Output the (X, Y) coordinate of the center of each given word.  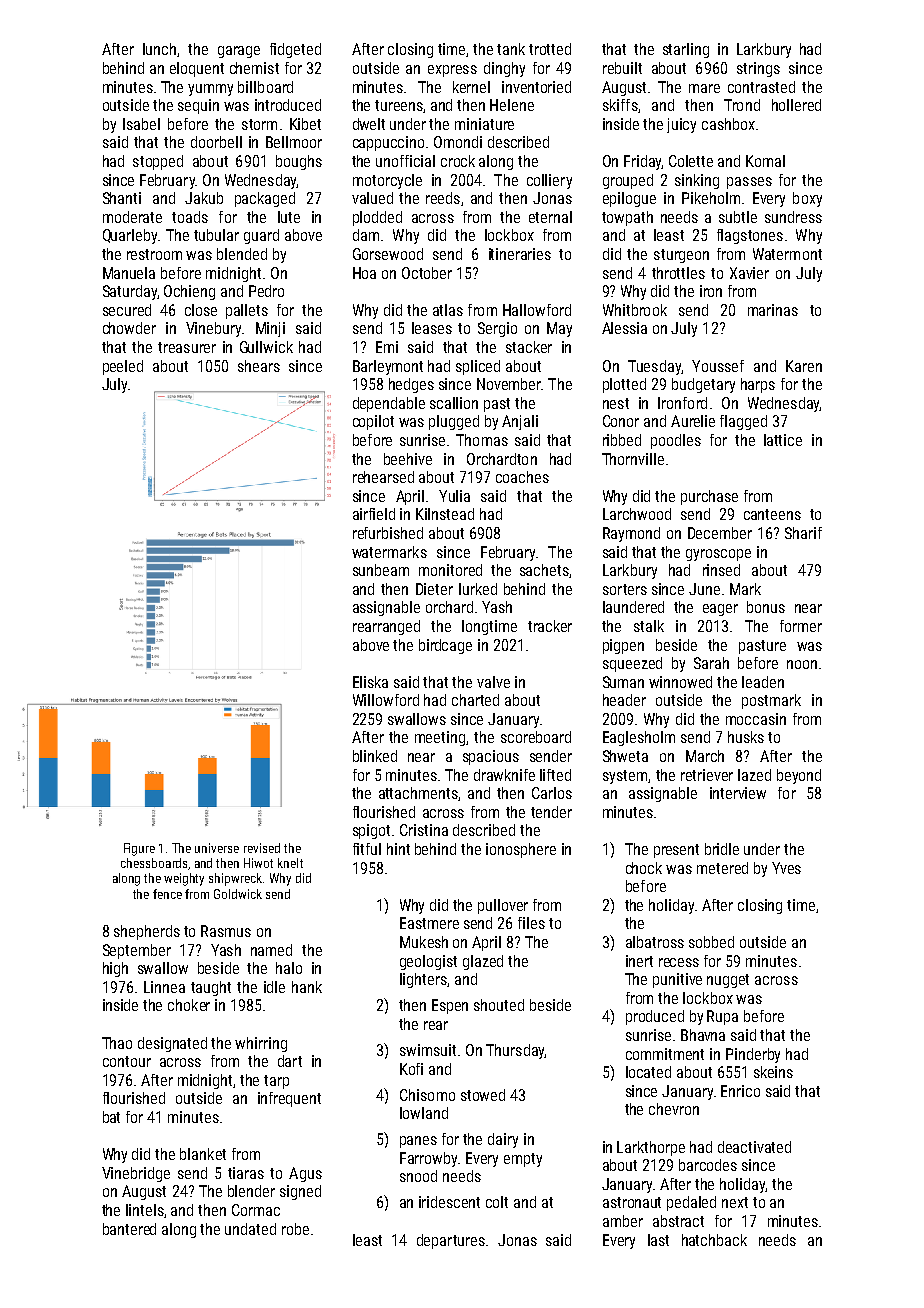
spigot (371, 831)
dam (366, 235)
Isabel (141, 124)
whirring (261, 1044)
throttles (678, 273)
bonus (766, 607)
